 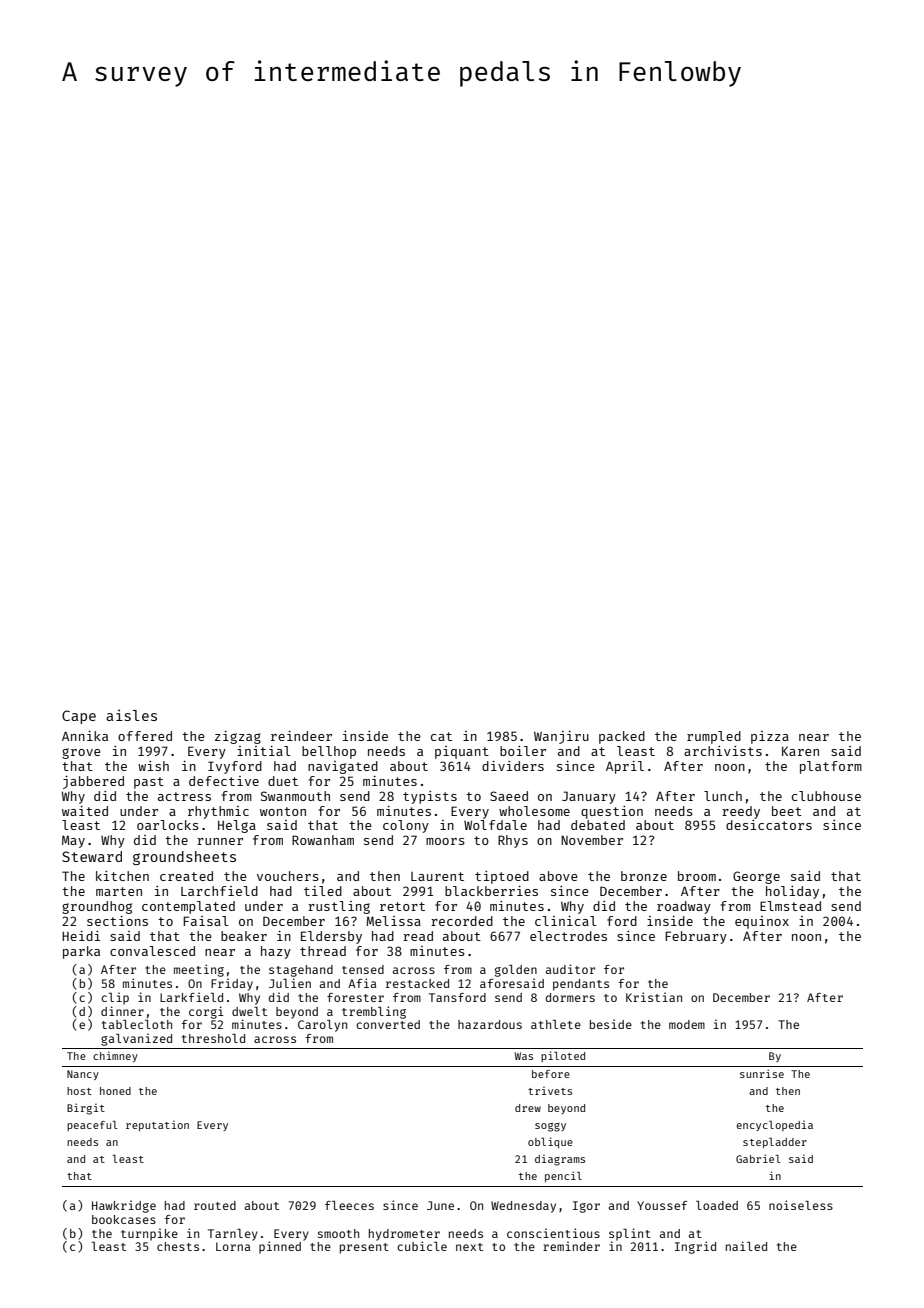 I want to click on Faisal, so click(x=205, y=921).
